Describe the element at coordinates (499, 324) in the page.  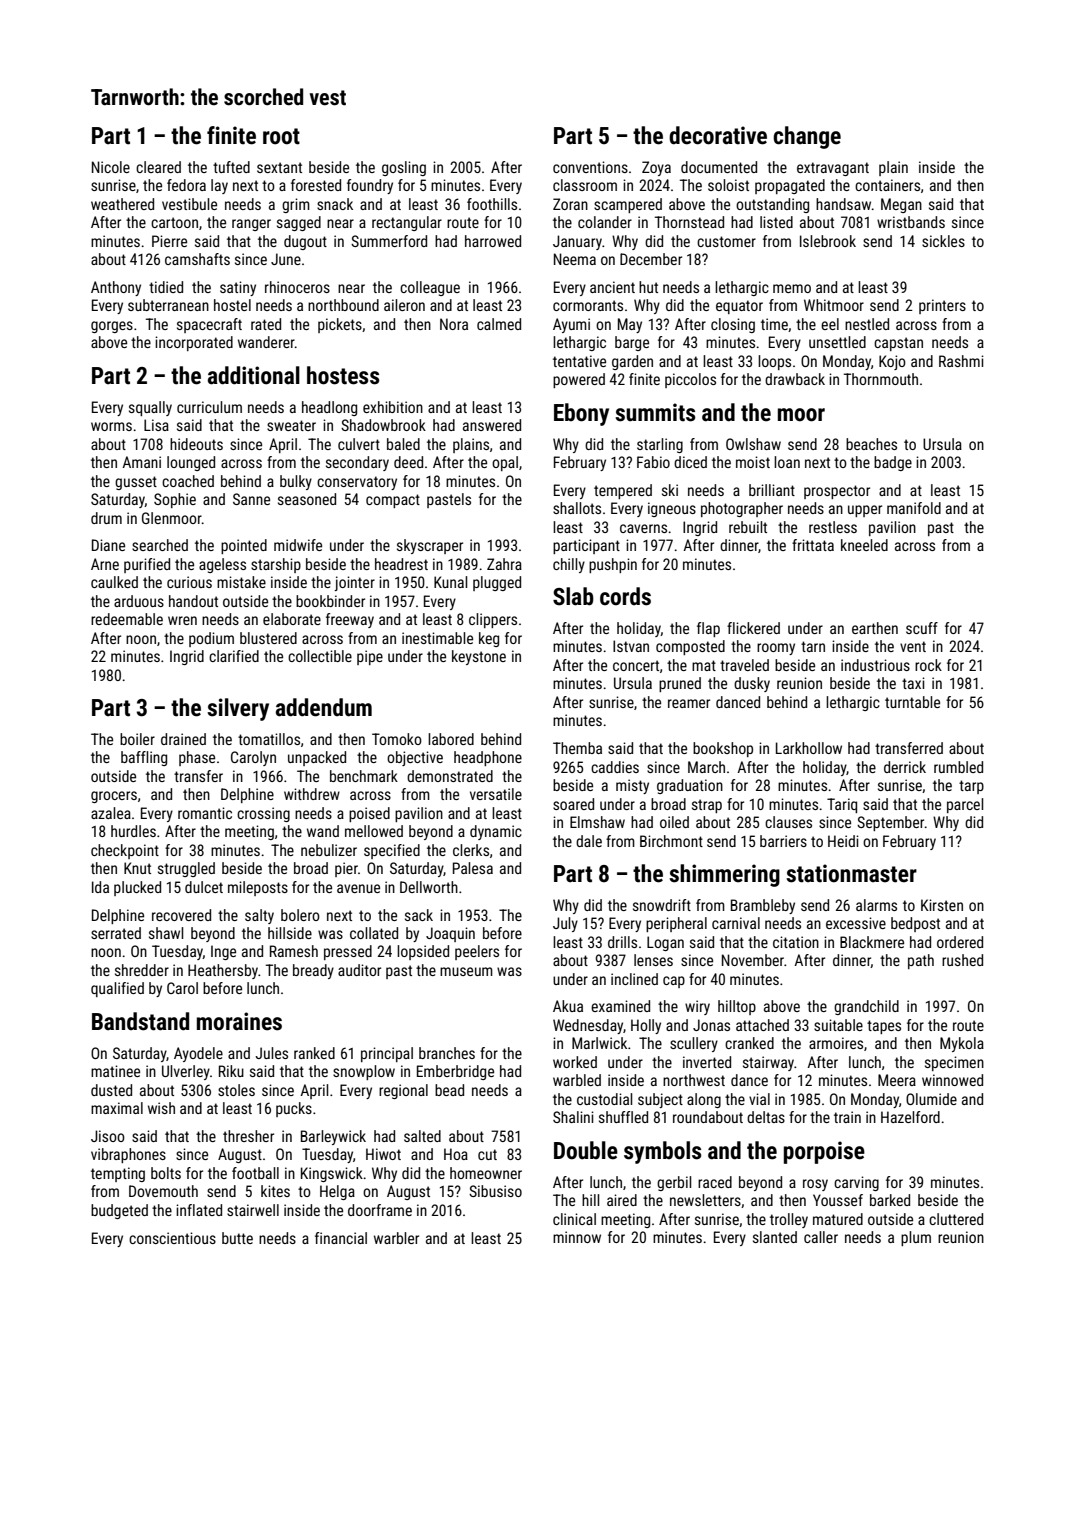
I see `calmed` at that location.
